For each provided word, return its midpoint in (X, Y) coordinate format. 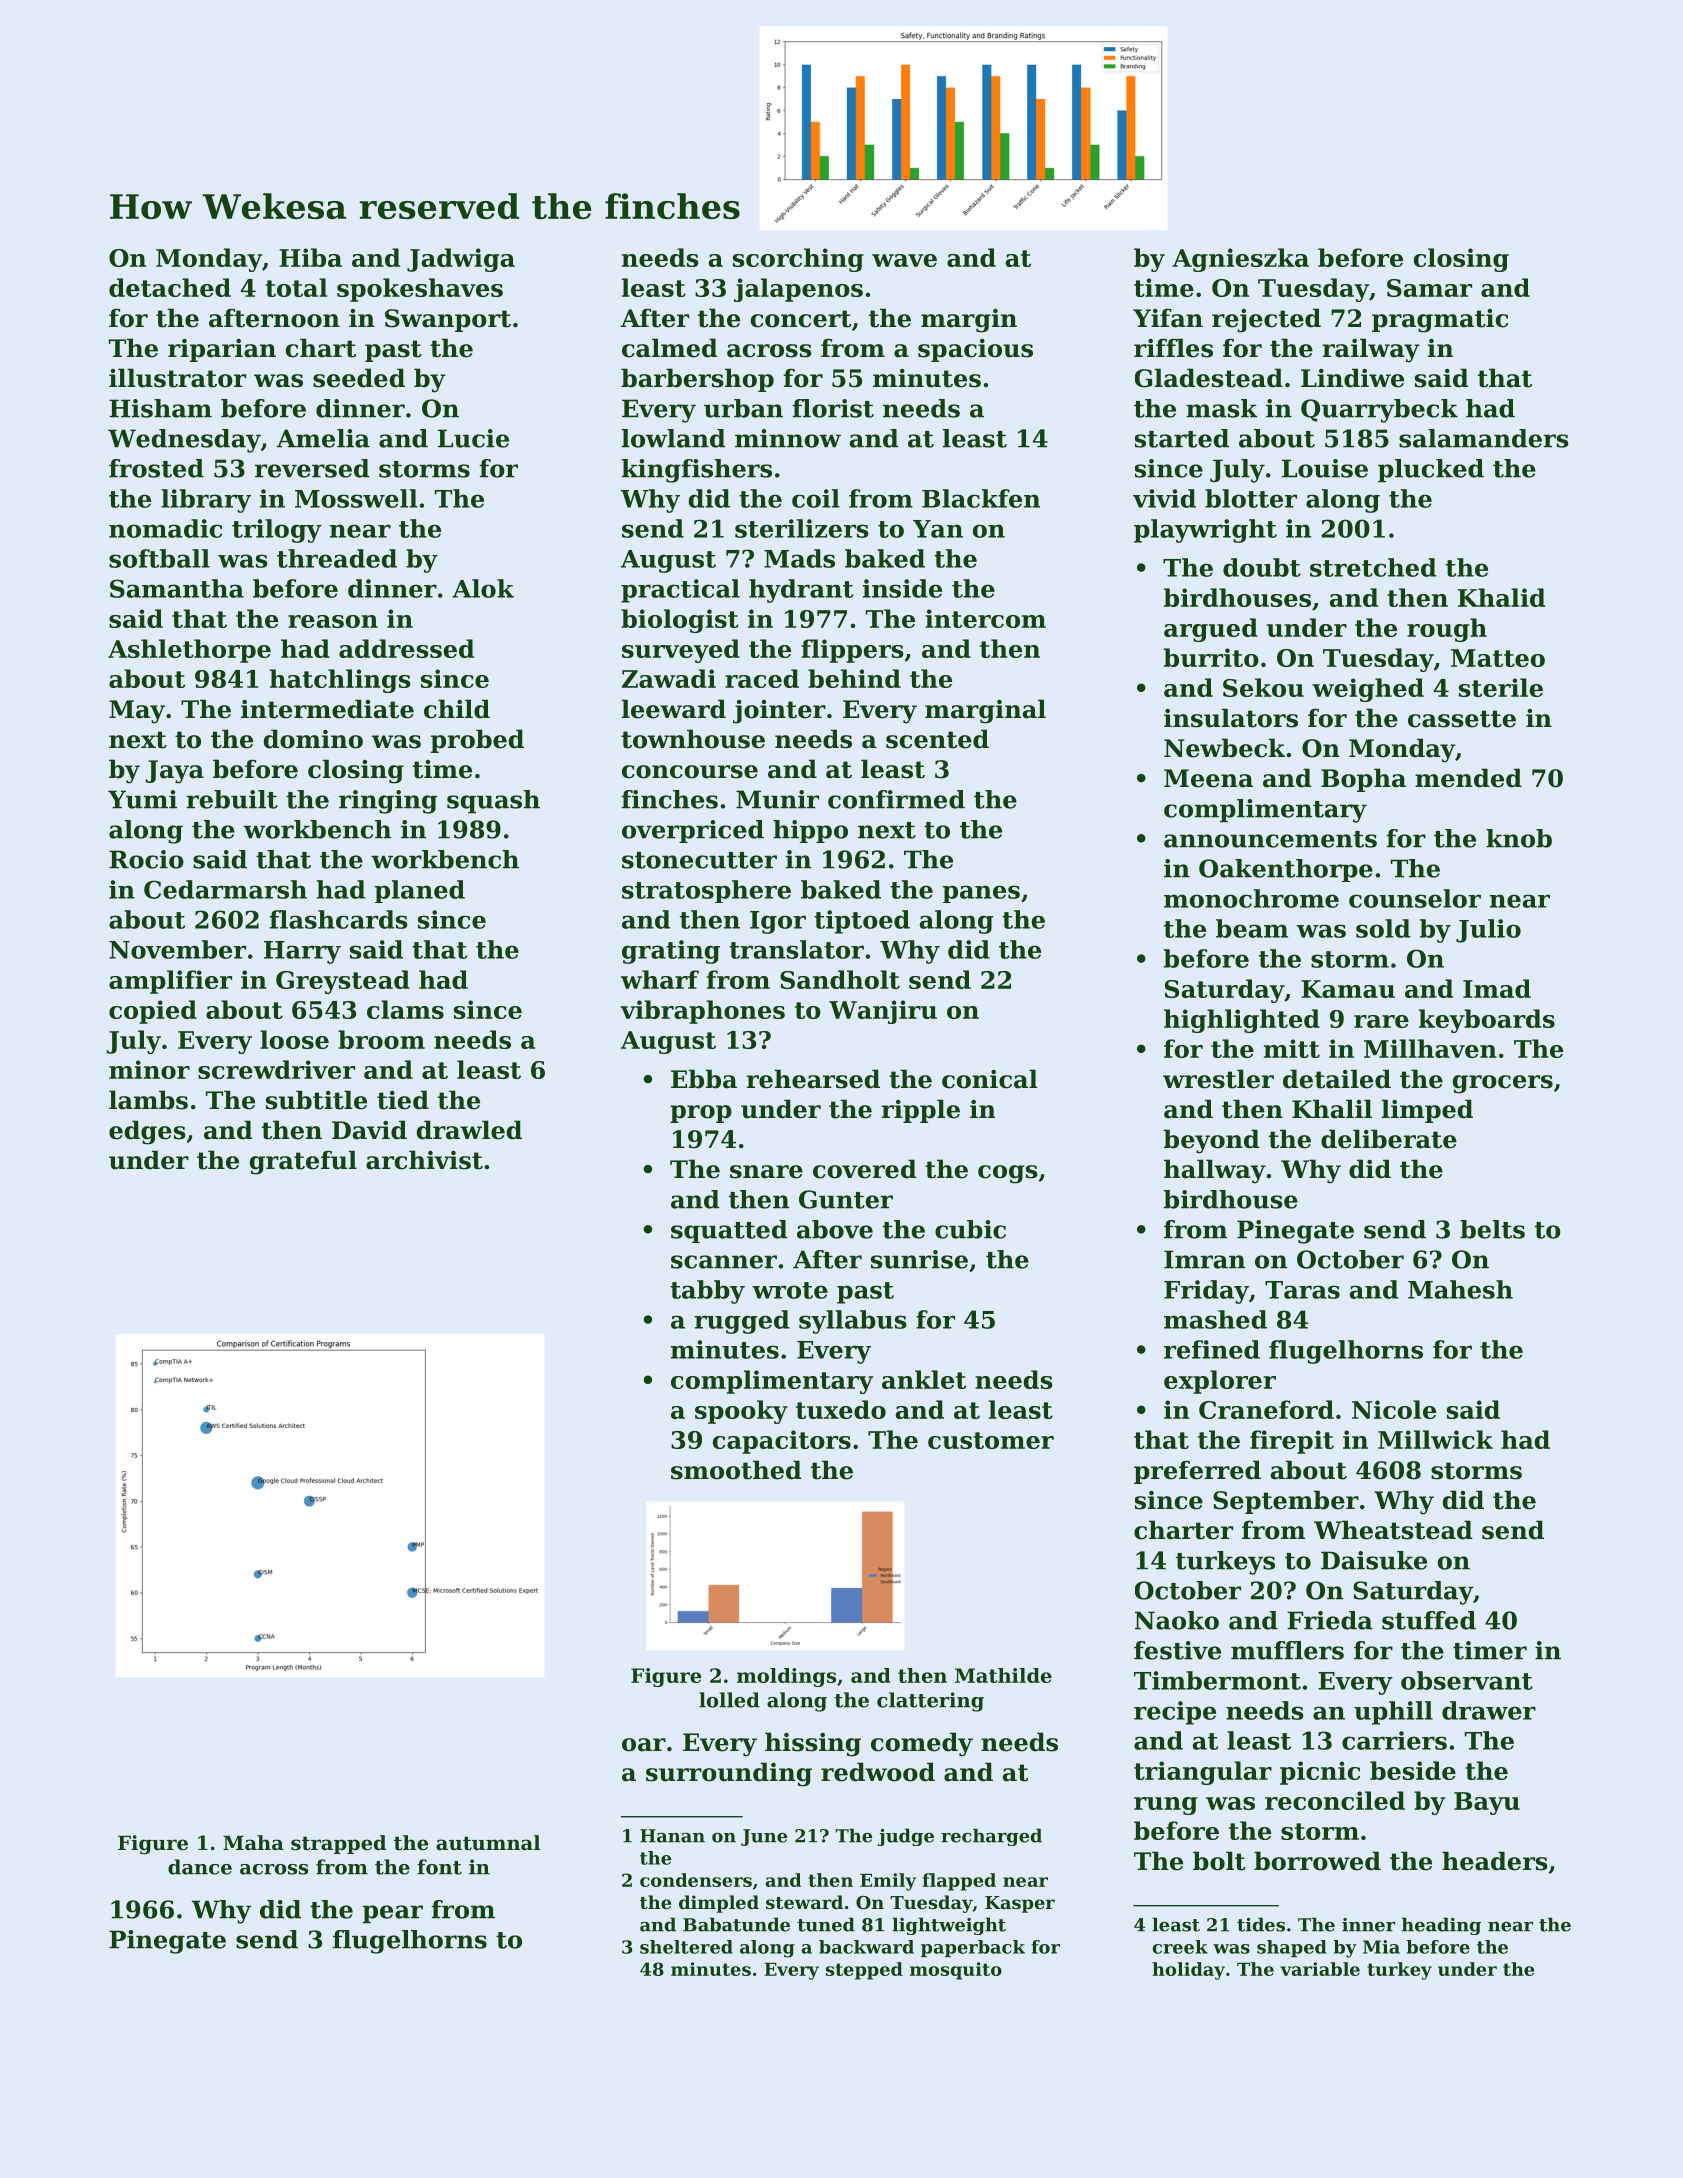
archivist (424, 1160)
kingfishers (697, 471)
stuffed (1429, 1620)
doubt (1262, 567)
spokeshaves (420, 290)
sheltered (686, 1947)
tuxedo (841, 1409)
